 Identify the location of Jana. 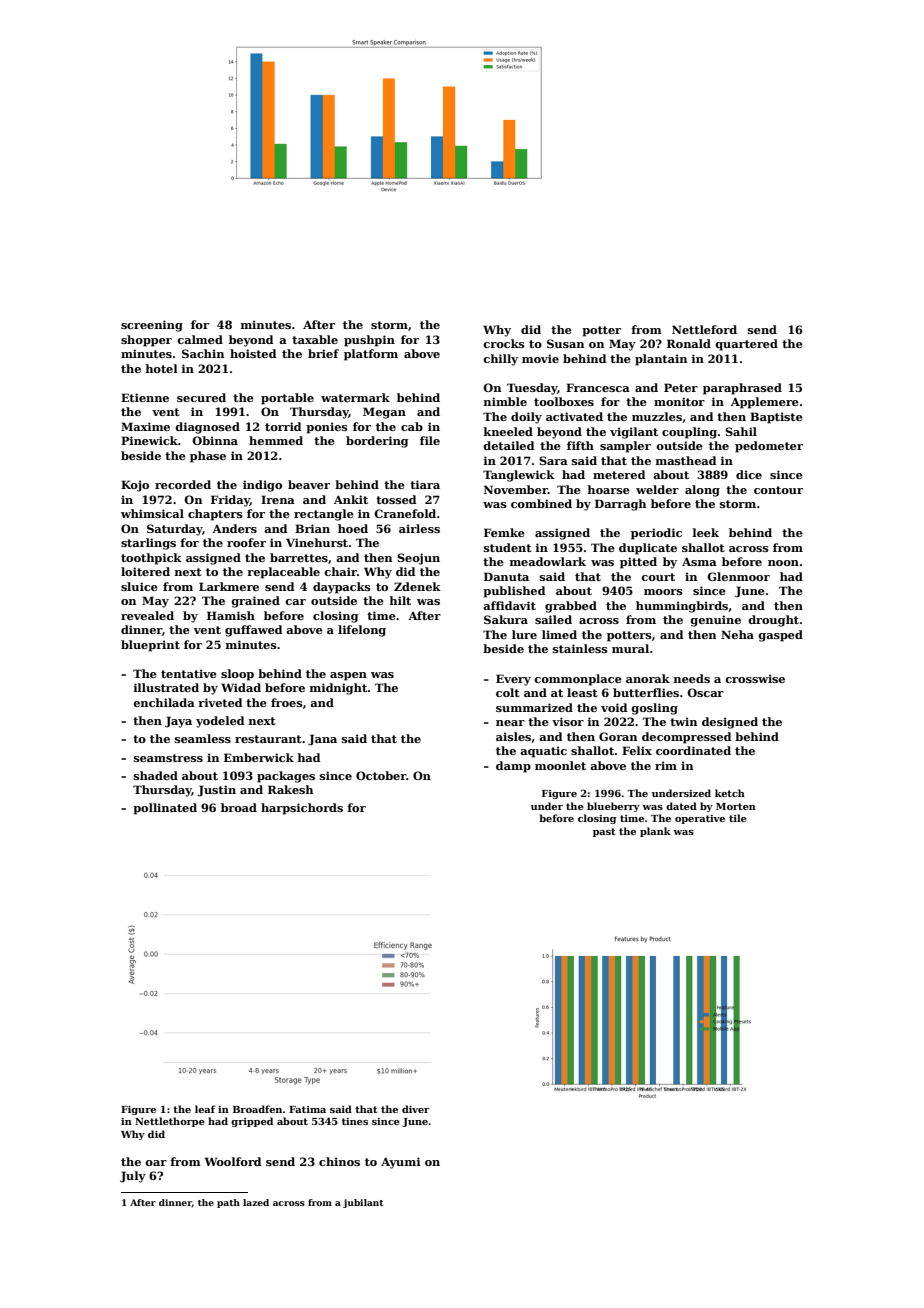
(322, 740).
